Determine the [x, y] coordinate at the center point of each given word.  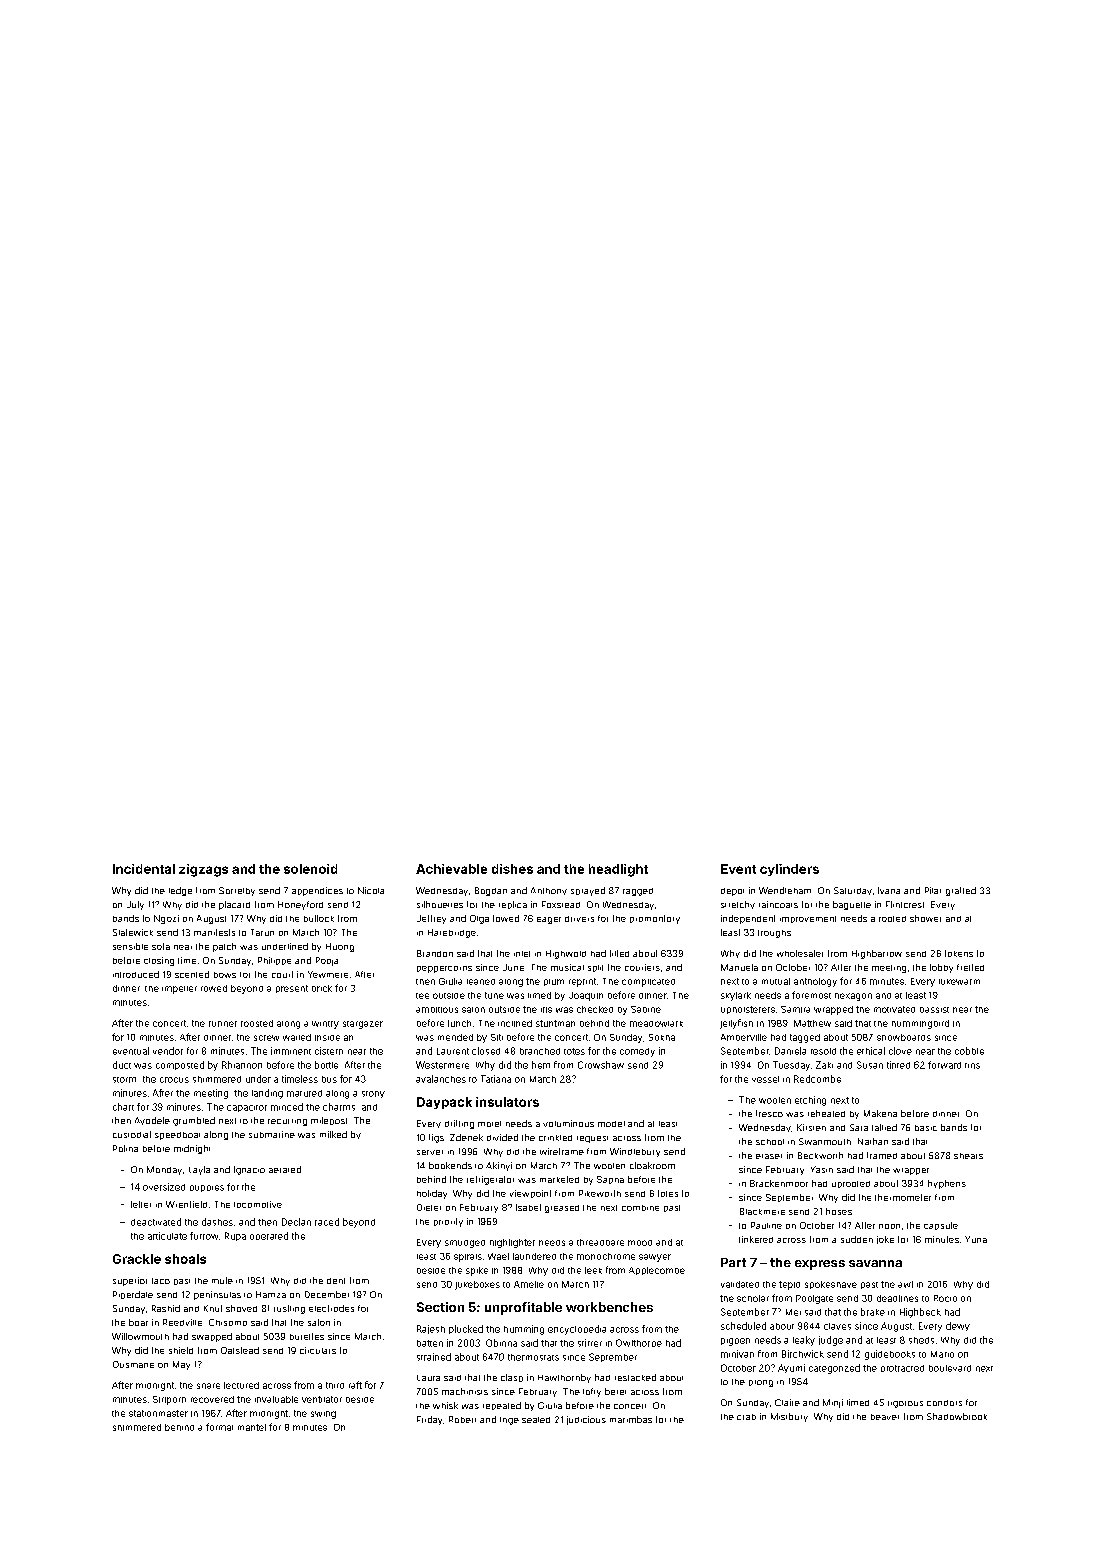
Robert [462, 1419]
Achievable [451, 869]
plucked [466, 1329]
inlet [522, 954]
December [327, 1294]
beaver [885, 1417]
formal [219, 1427]
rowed [214, 988]
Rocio [945, 1298]
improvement [808, 919]
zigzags [203, 870]
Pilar [933, 890]
